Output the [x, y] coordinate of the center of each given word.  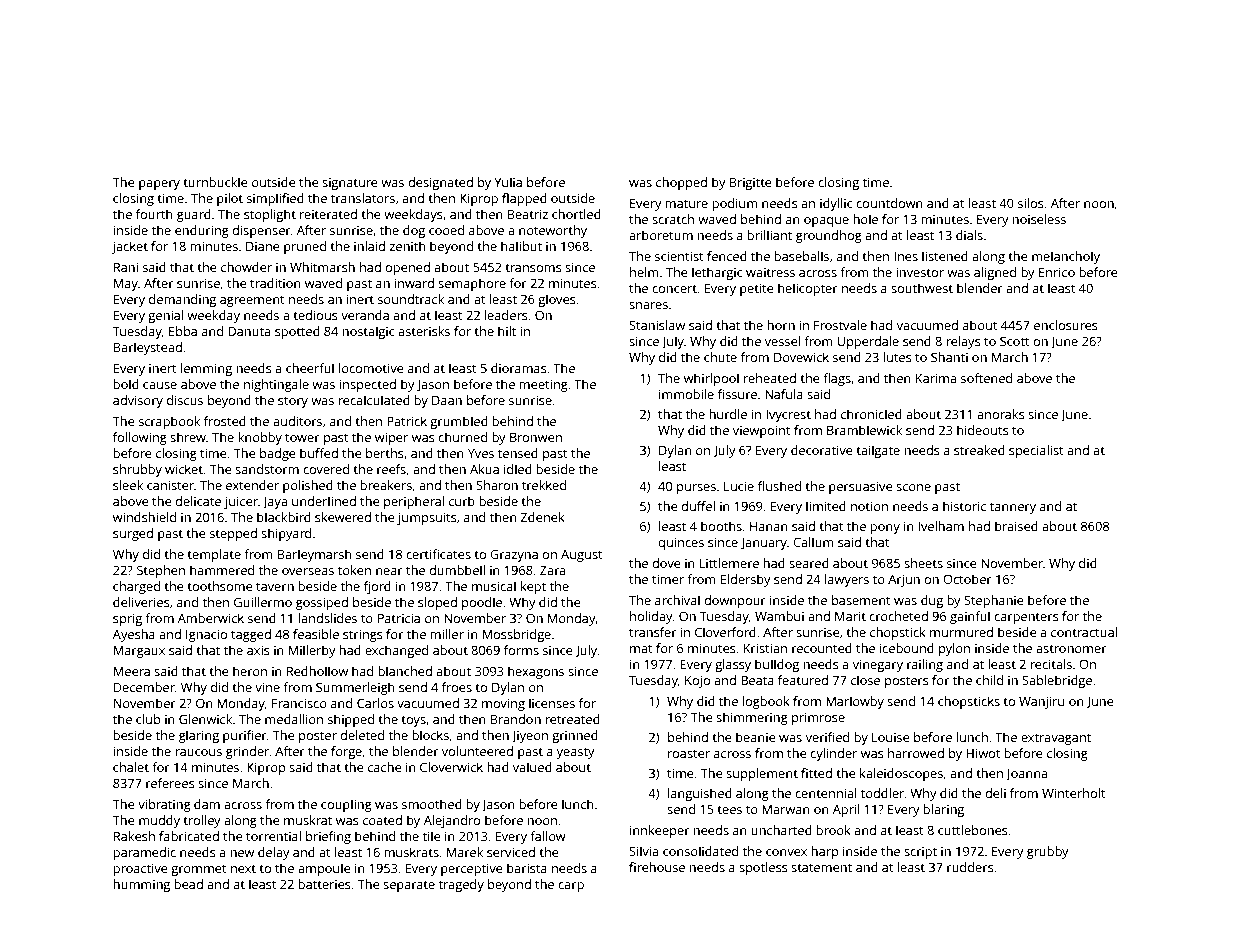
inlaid [369, 246]
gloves [557, 300]
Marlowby [855, 702]
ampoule [324, 869]
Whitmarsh [322, 267]
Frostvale [840, 325]
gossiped [322, 603]
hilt [507, 331]
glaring [199, 736]
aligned [995, 273]
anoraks [1001, 414]
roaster [689, 754]
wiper [391, 438]
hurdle [728, 414]
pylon [954, 649]
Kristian [765, 648]
